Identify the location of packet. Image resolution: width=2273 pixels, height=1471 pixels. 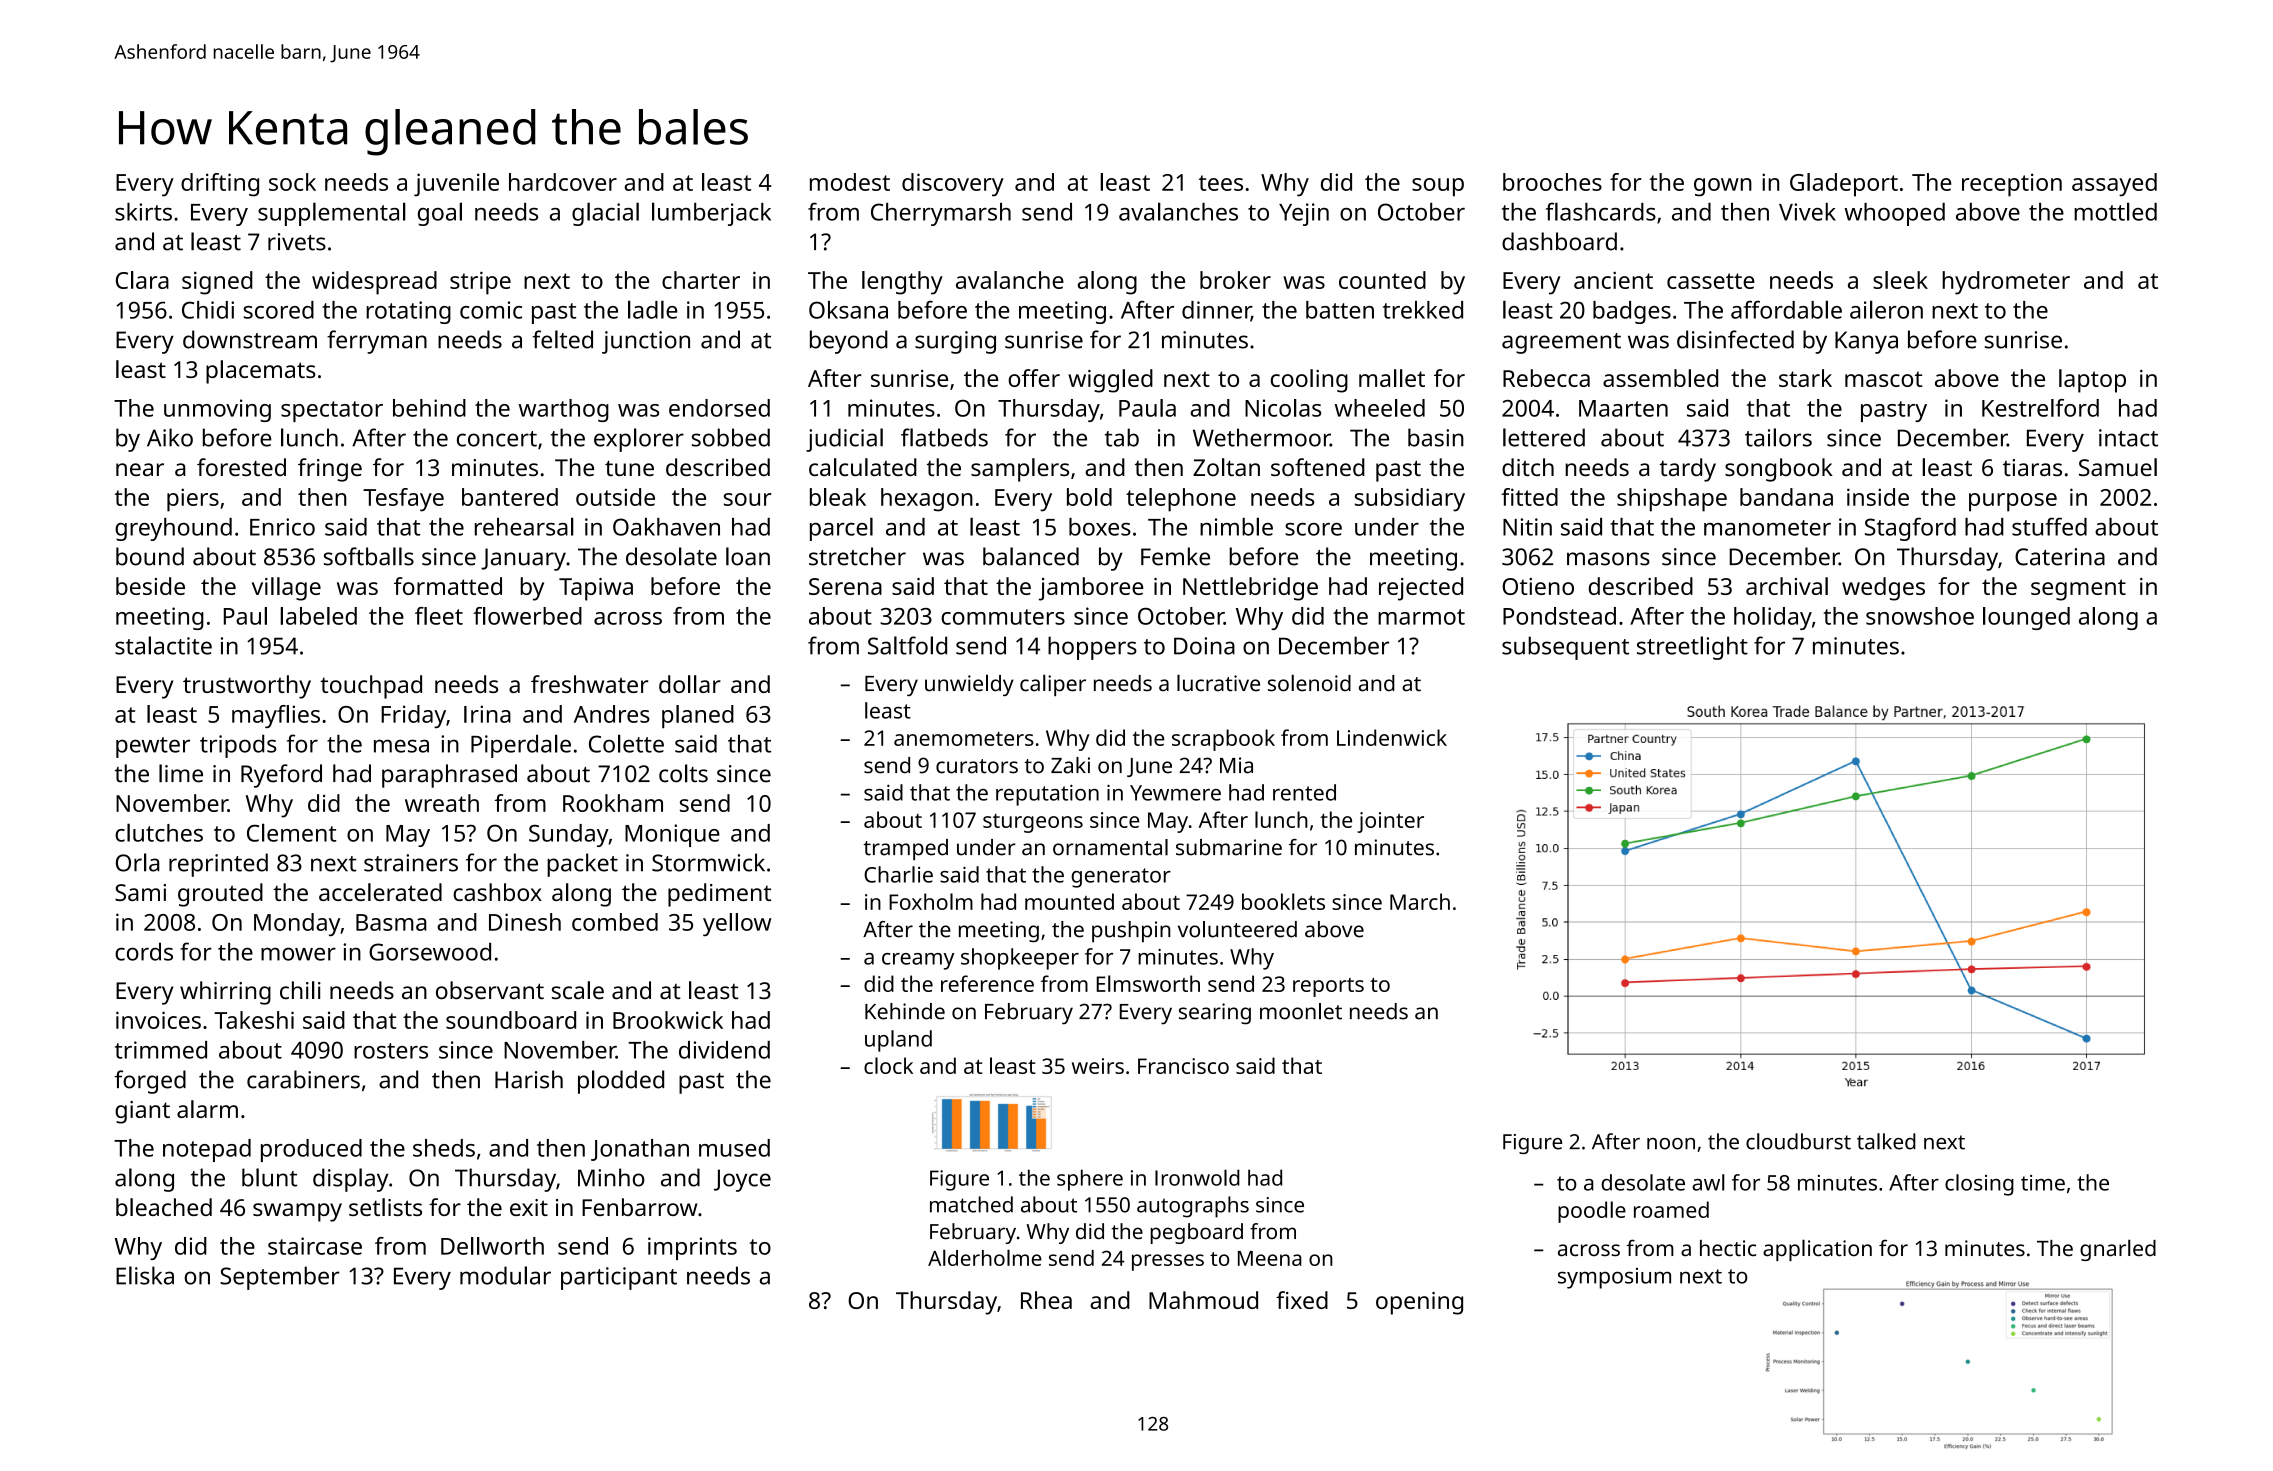
(582, 865).
